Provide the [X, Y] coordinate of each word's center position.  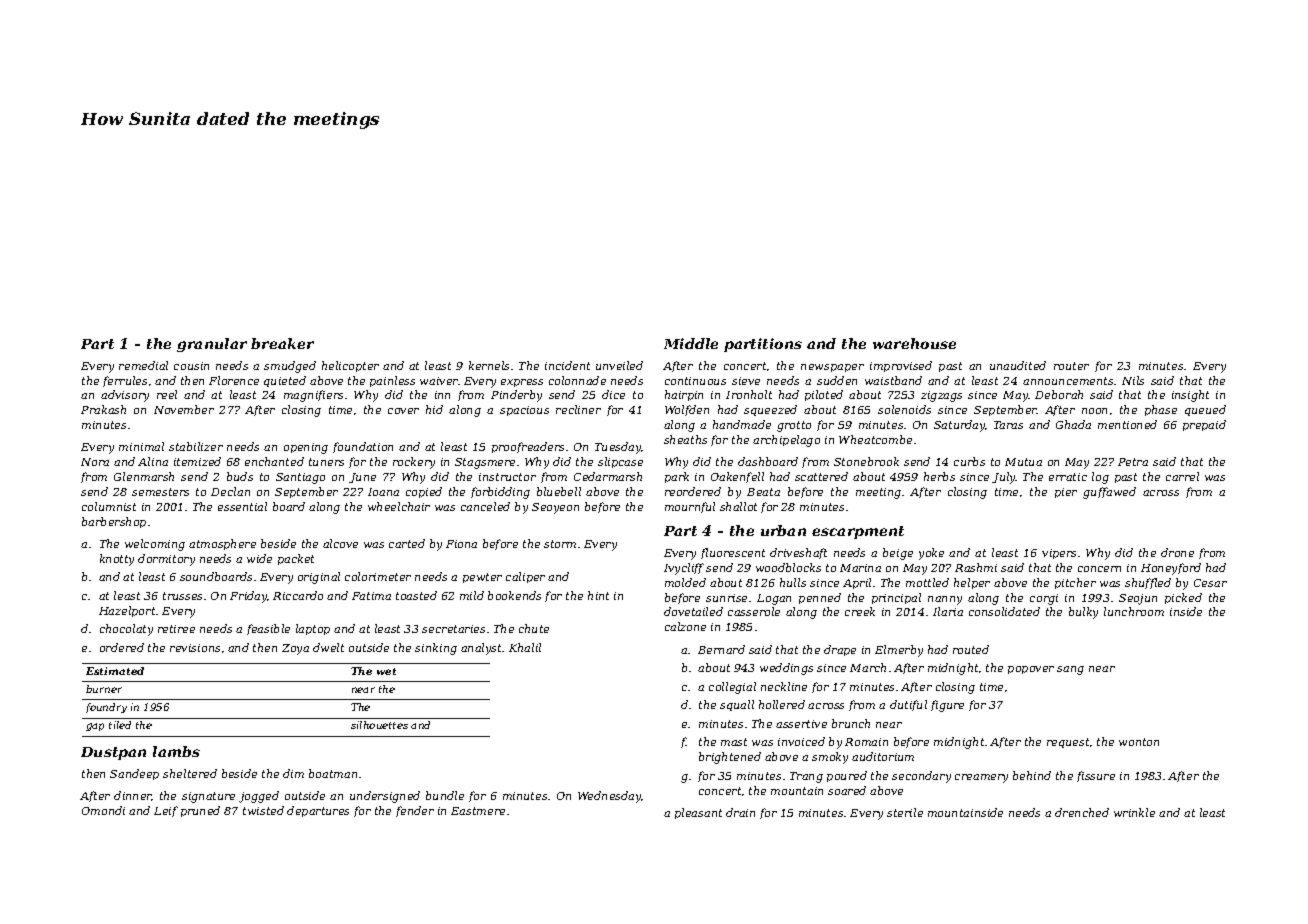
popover [1031, 670]
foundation [363, 447]
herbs [939, 476]
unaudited [1018, 365]
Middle [691, 343]
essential [242, 506]
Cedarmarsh [608, 476]
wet [386, 671]
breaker [282, 343]
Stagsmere [485, 463]
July [1004, 478]
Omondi [103, 810]
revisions [195, 648]
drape [840, 650]
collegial [732, 688]
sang [1070, 670]
